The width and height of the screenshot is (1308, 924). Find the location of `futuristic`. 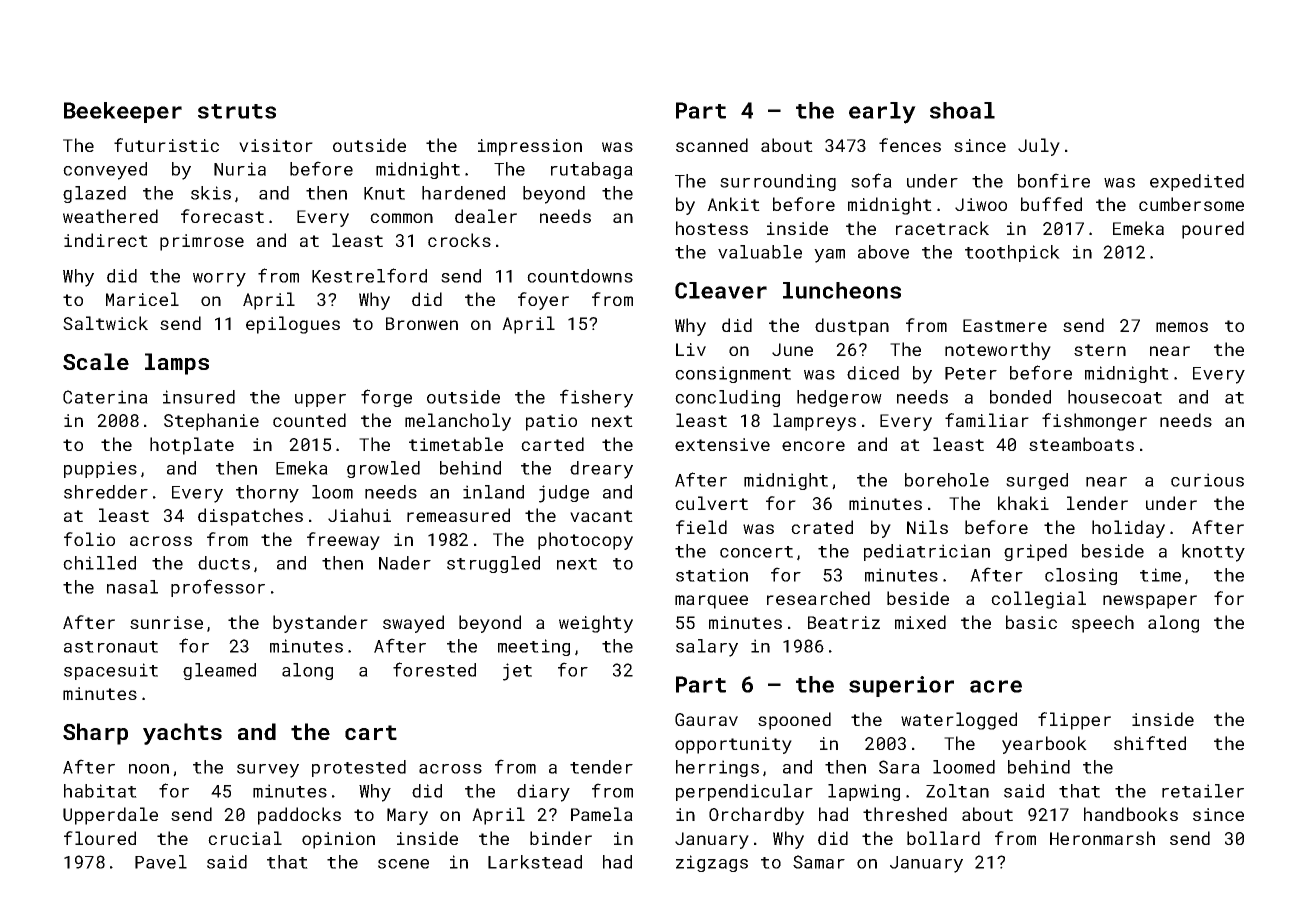

futuristic is located at coordinates (166, 145).
